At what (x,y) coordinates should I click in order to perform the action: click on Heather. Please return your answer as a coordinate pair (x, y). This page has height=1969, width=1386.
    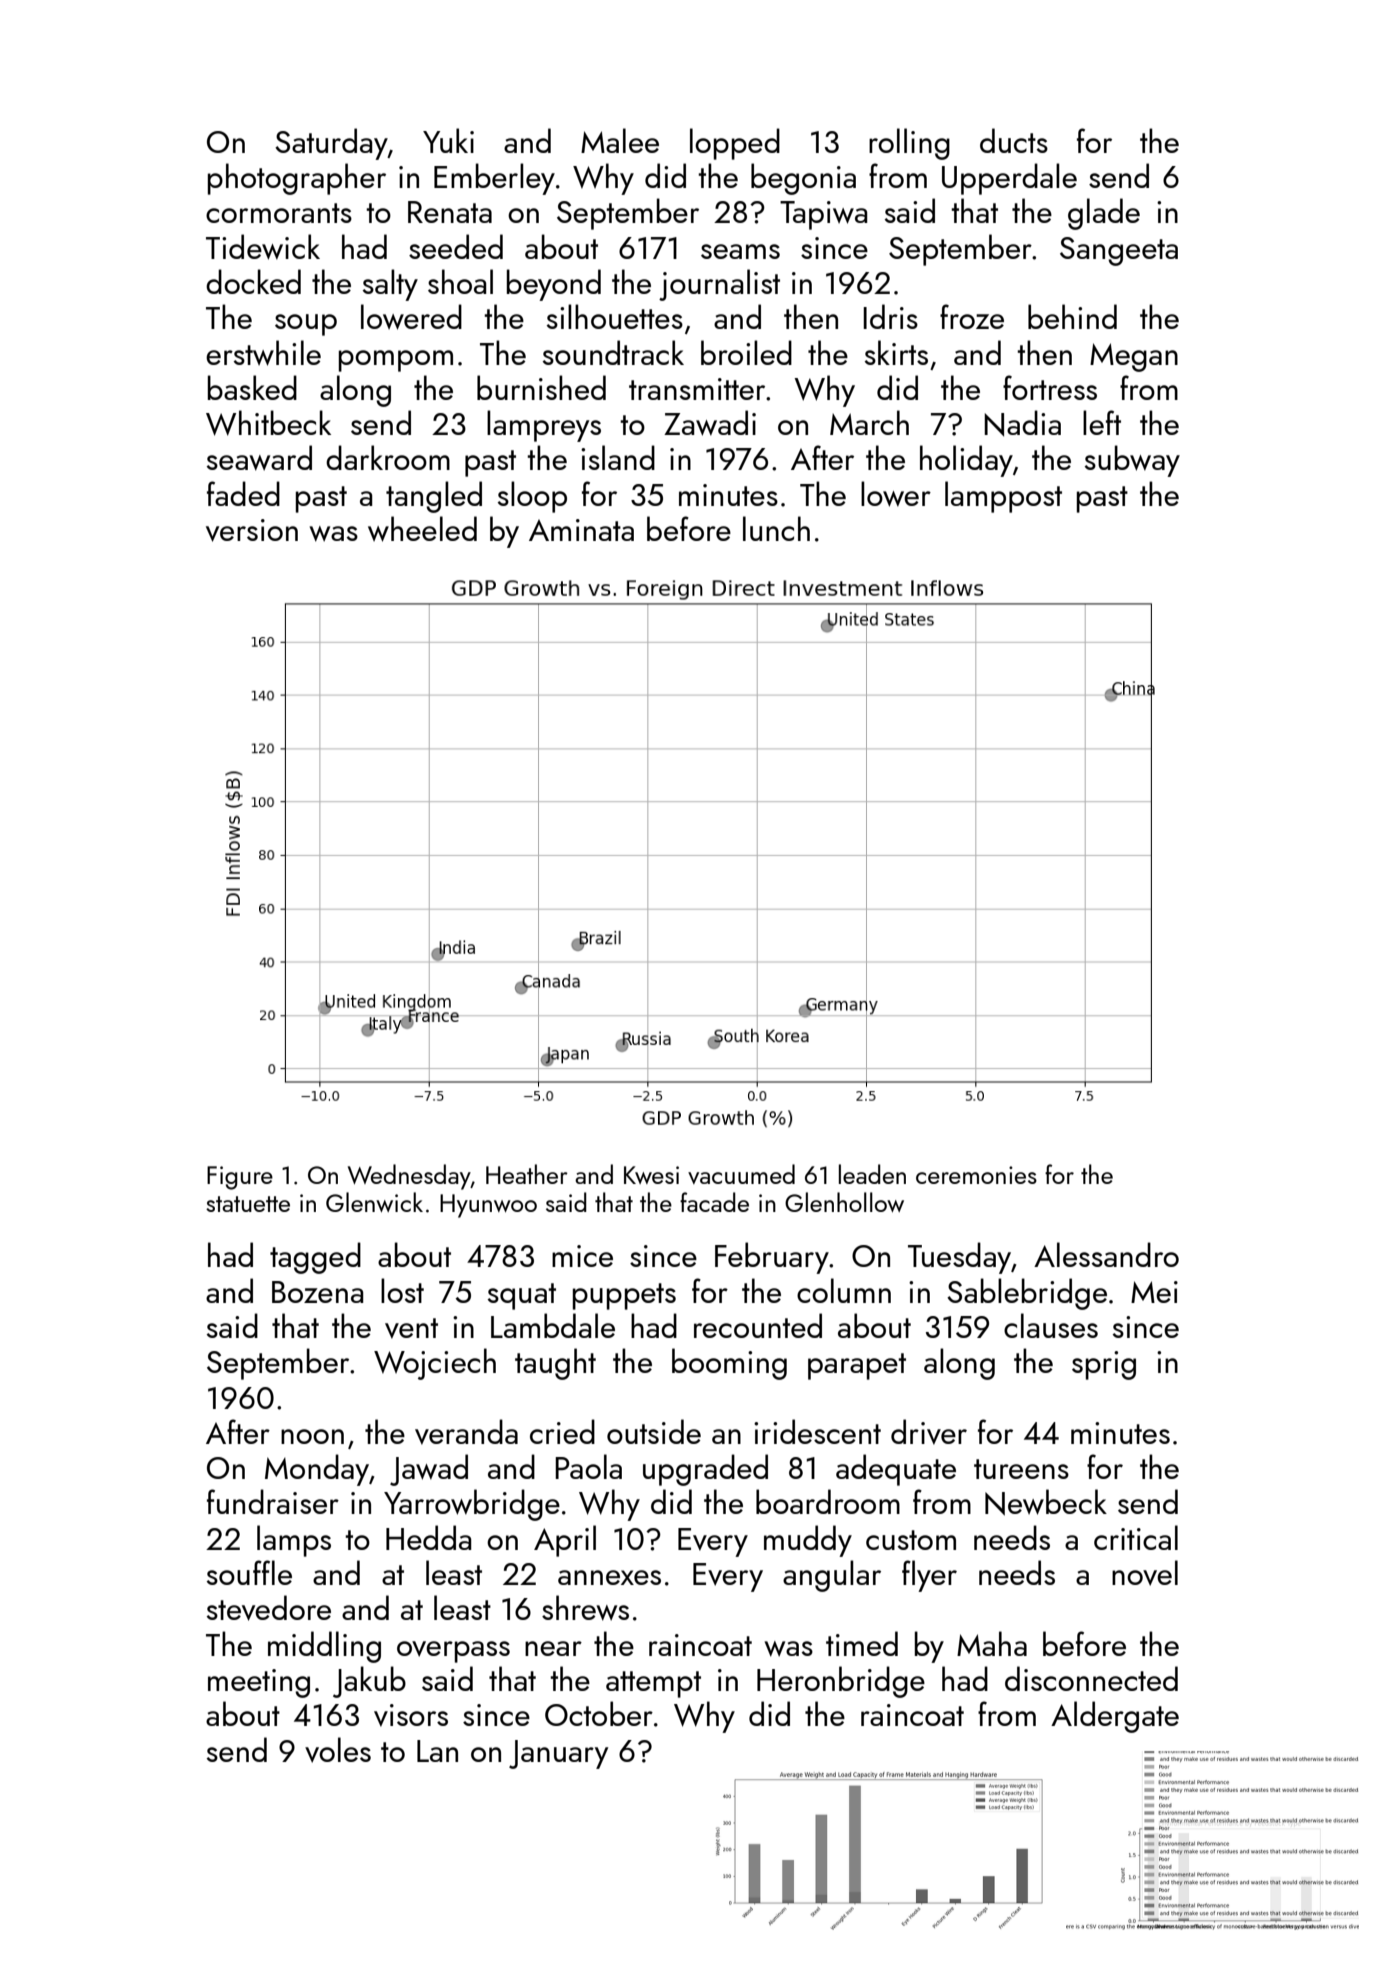
    Looking at the image, I should click on (527, 1174).
